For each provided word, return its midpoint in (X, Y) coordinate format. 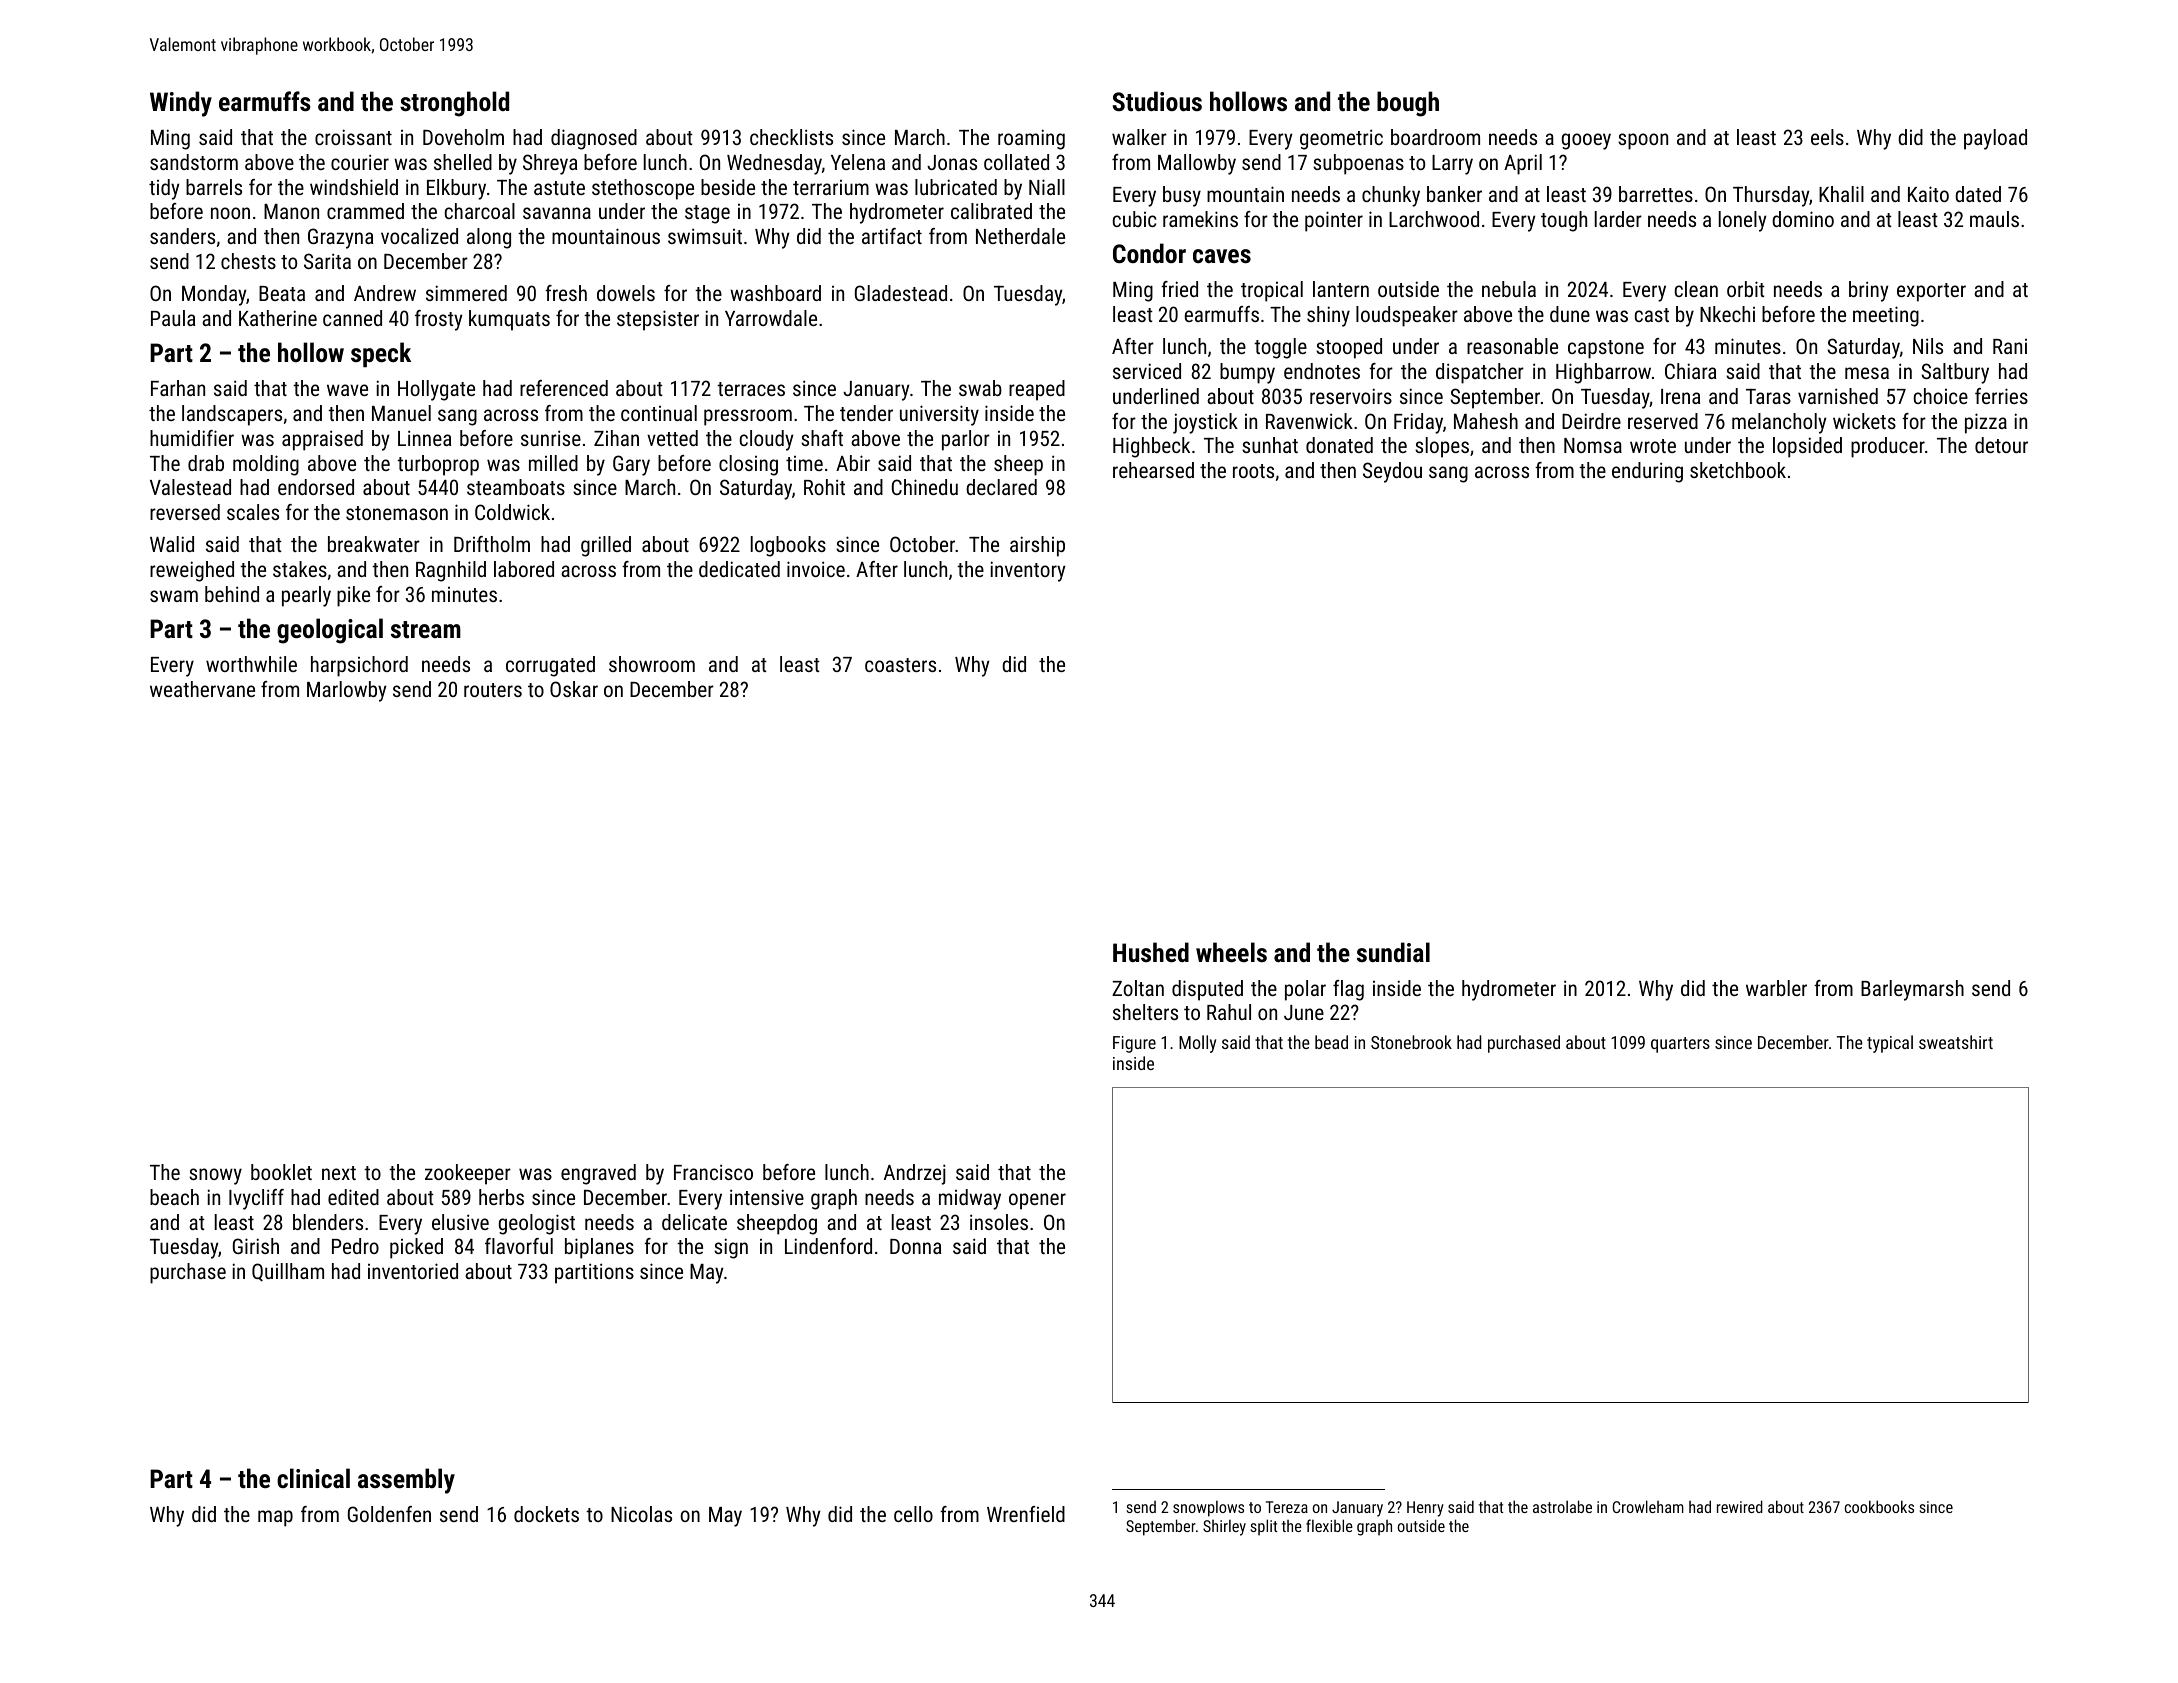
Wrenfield (1026, 1514)
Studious (1157, 101)
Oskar (574, 689)
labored (524, 569)
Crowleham (1648, 1506)
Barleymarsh (1912, 990)
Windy (181, 104)
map (275, 1518)
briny (1869, 291)
